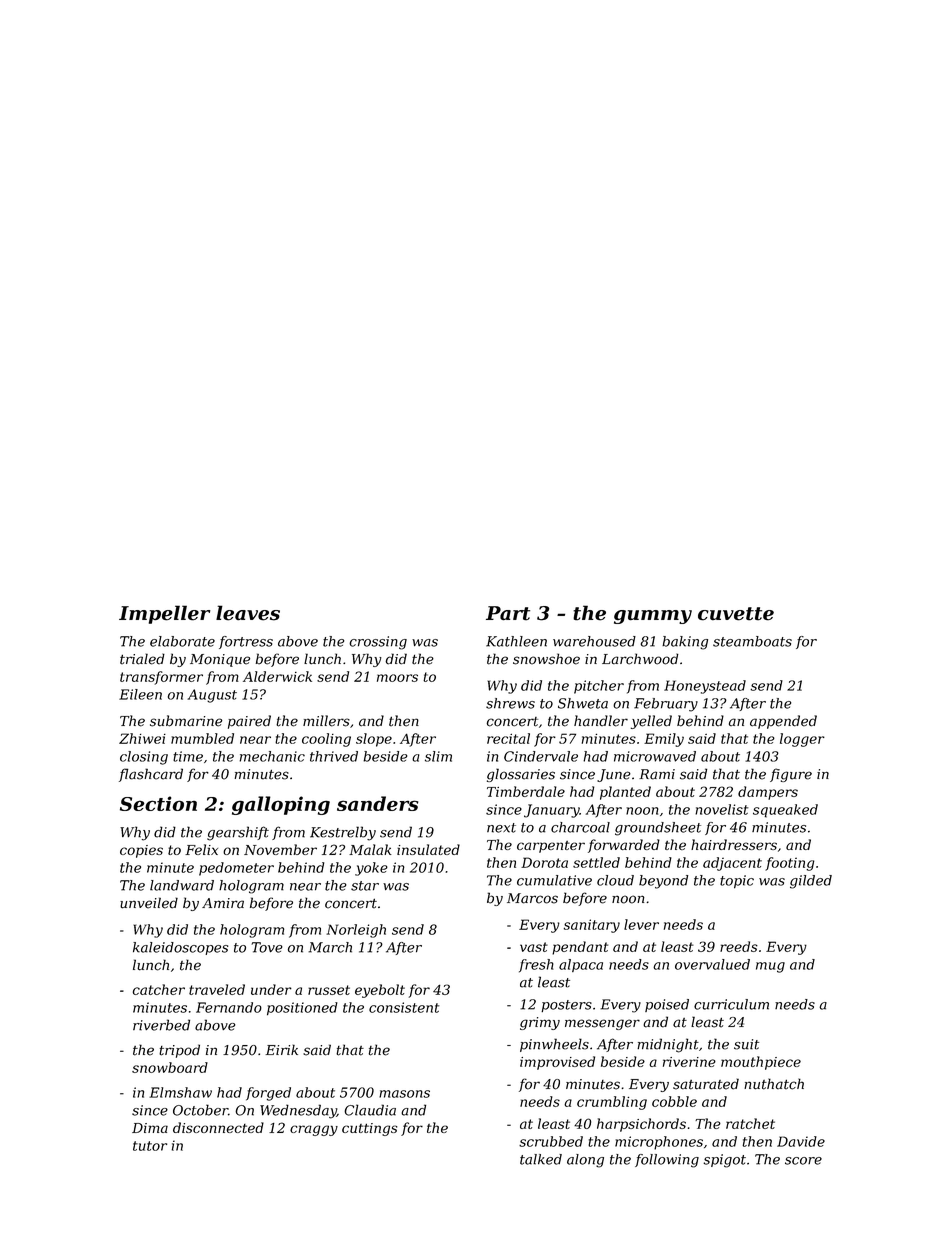 The image size is (952, 1233). I want to click on Amira, so click(223, 903).
